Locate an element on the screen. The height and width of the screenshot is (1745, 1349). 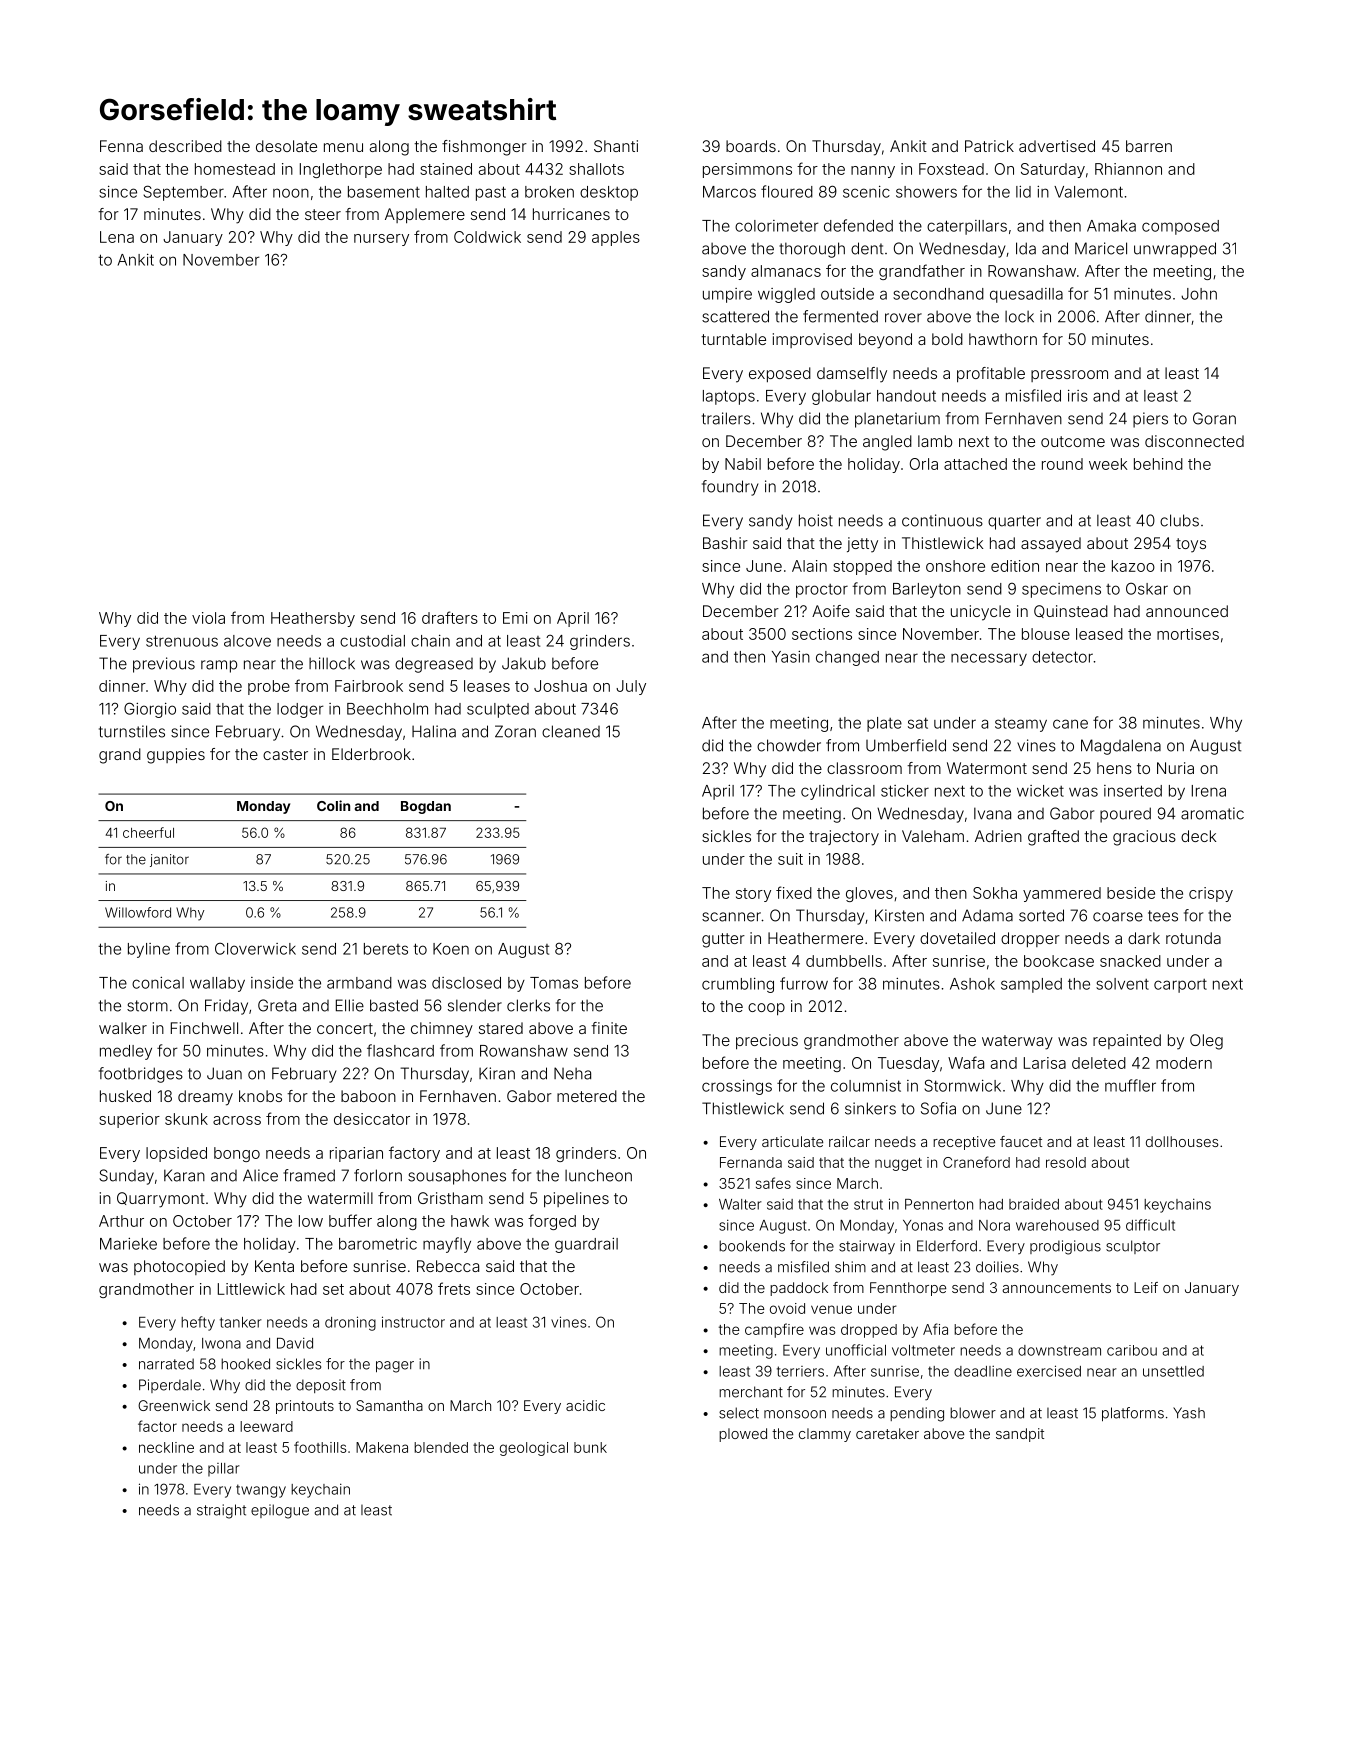
Yash is located at coordinates (1189, 1413).
